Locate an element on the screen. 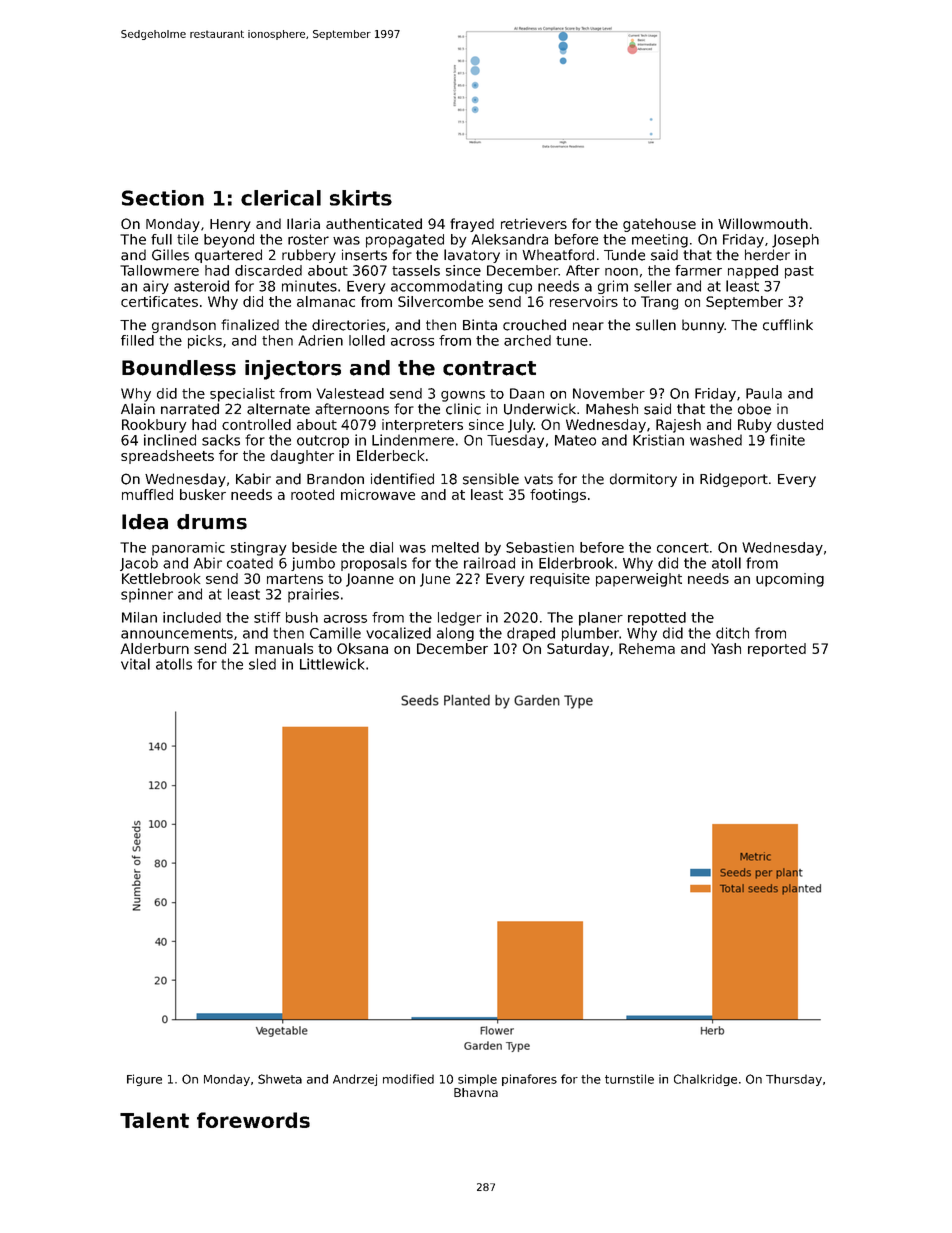 This screenshot has height=1233, width=952. tassels is located at coordinates (416, 270).
